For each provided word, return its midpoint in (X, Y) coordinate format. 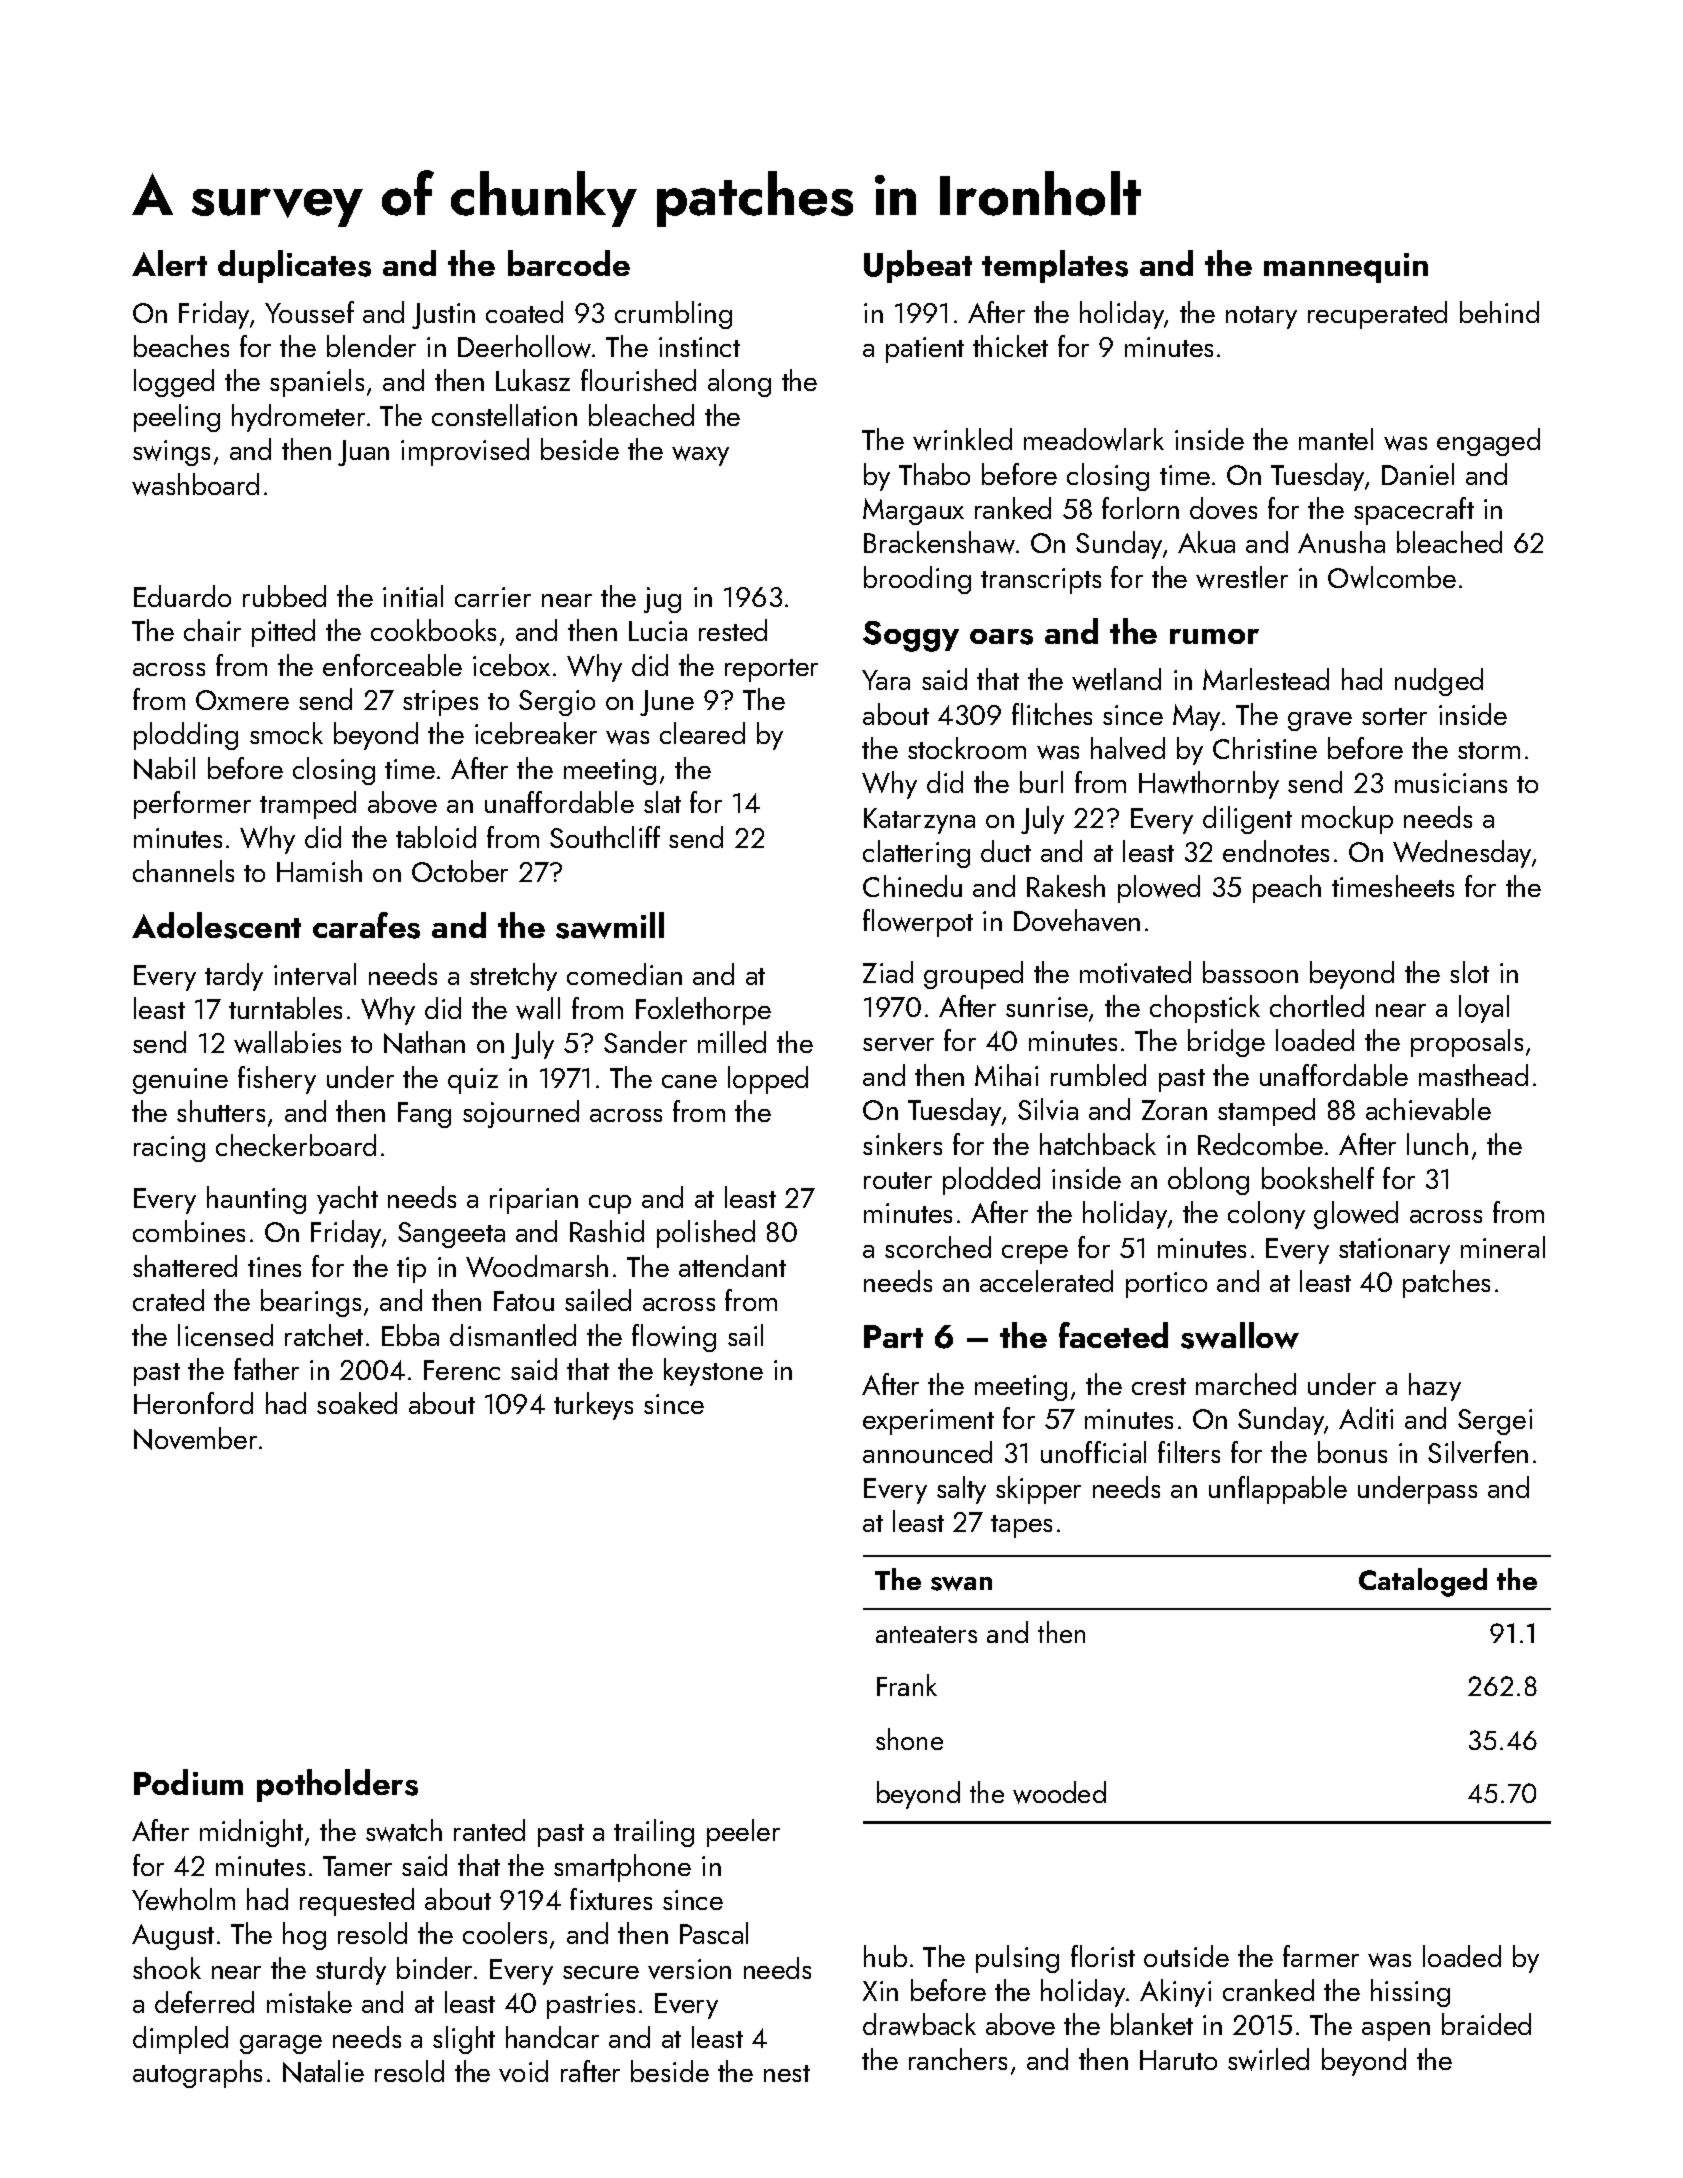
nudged (1439, 682)
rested (733, 630)
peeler (743, 1833)
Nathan (424, 1042)
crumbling (673, 315)
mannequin (1346, 268)
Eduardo (182, 596)
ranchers (958, 2059)
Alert (169, 263)
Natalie (323, 2071)
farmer (1321, 1956)
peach (1287, 889)
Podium (188, 1782)
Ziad (888, 972)
